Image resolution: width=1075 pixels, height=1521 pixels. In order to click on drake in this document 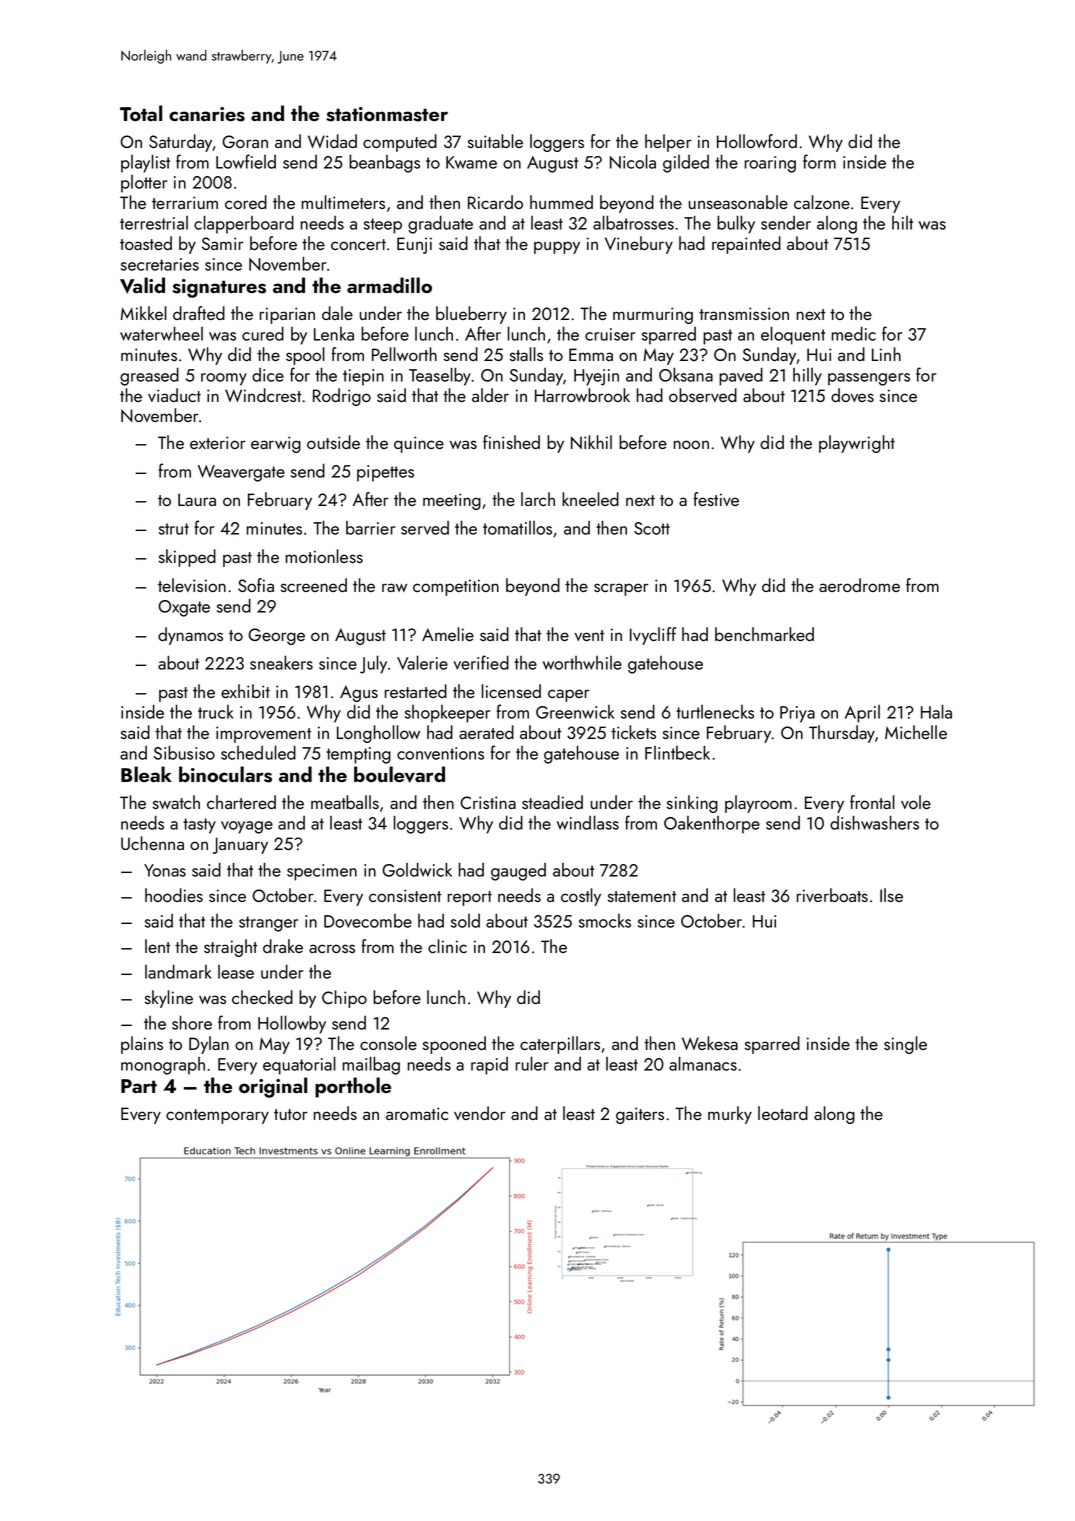, I will do `click(283, 946)`.
